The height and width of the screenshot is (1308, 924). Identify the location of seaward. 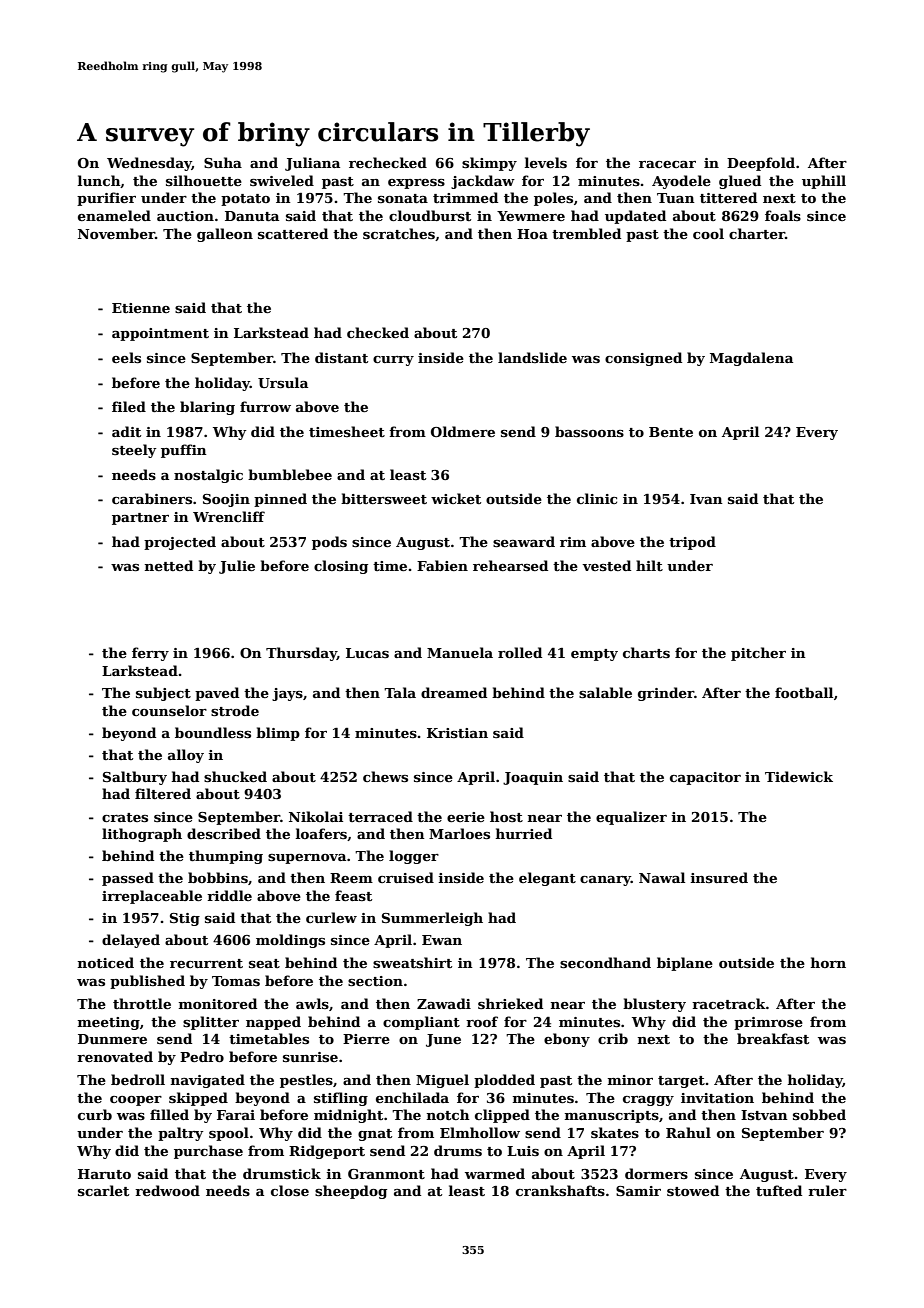
(524, 541).
